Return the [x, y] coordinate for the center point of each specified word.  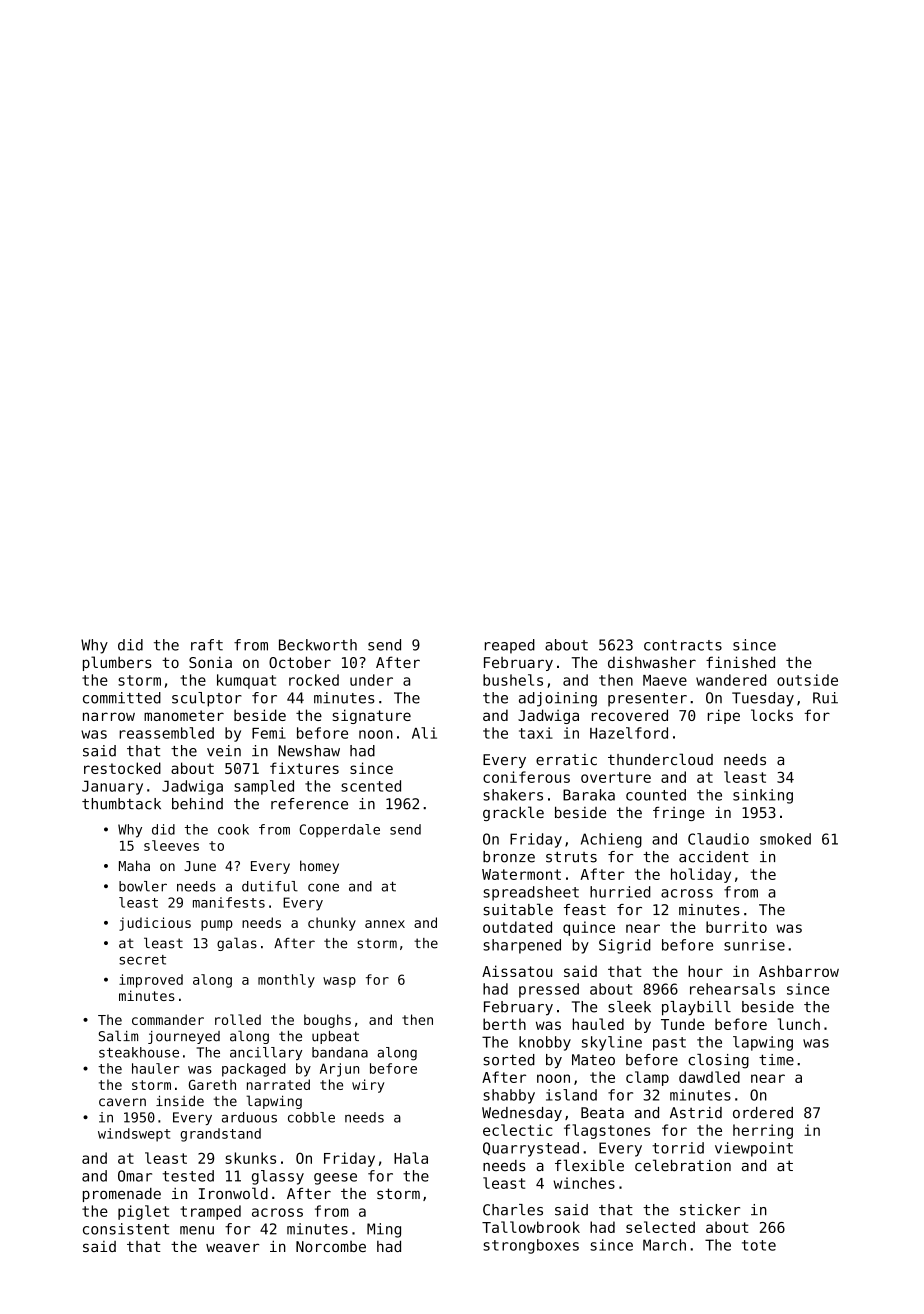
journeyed [184, 1037]
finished [740, 662]
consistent [126, 1229]
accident [714, 857]
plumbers [117, 663]
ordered [763, 1113]
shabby [509, 1096]
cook [233, 829]
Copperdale [339, 831]
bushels [513, 680]
